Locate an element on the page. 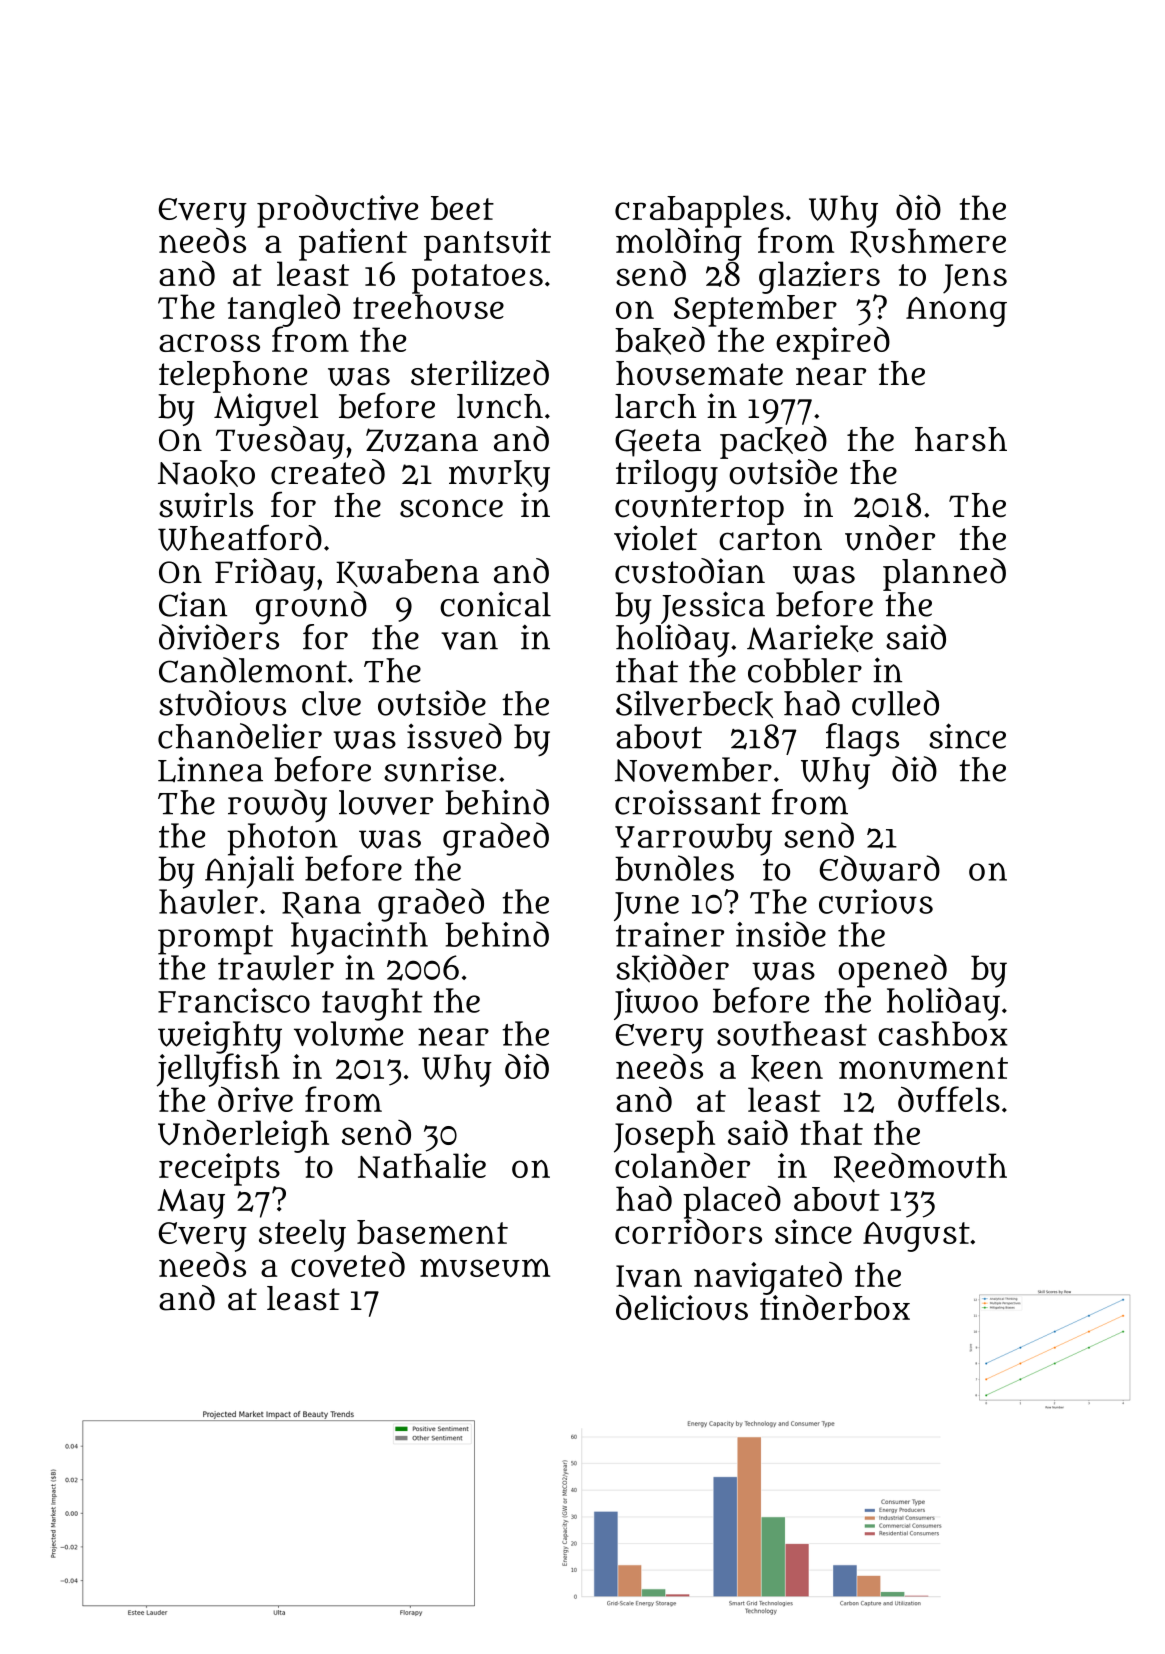 This page has height=1654, width=1165. potatoes is located at coordinates (477, 279).
